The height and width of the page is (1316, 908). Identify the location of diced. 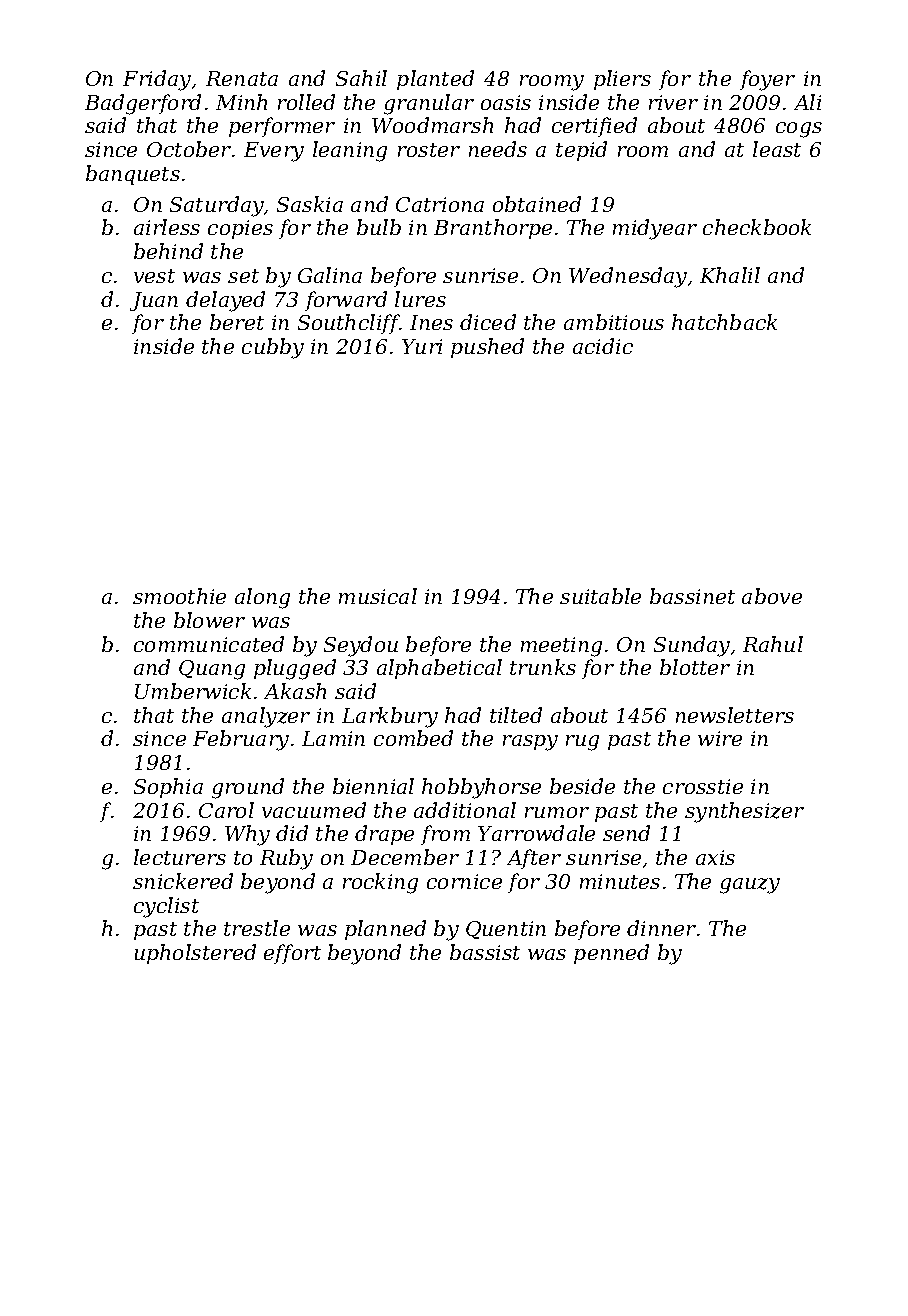
(488, 322).
